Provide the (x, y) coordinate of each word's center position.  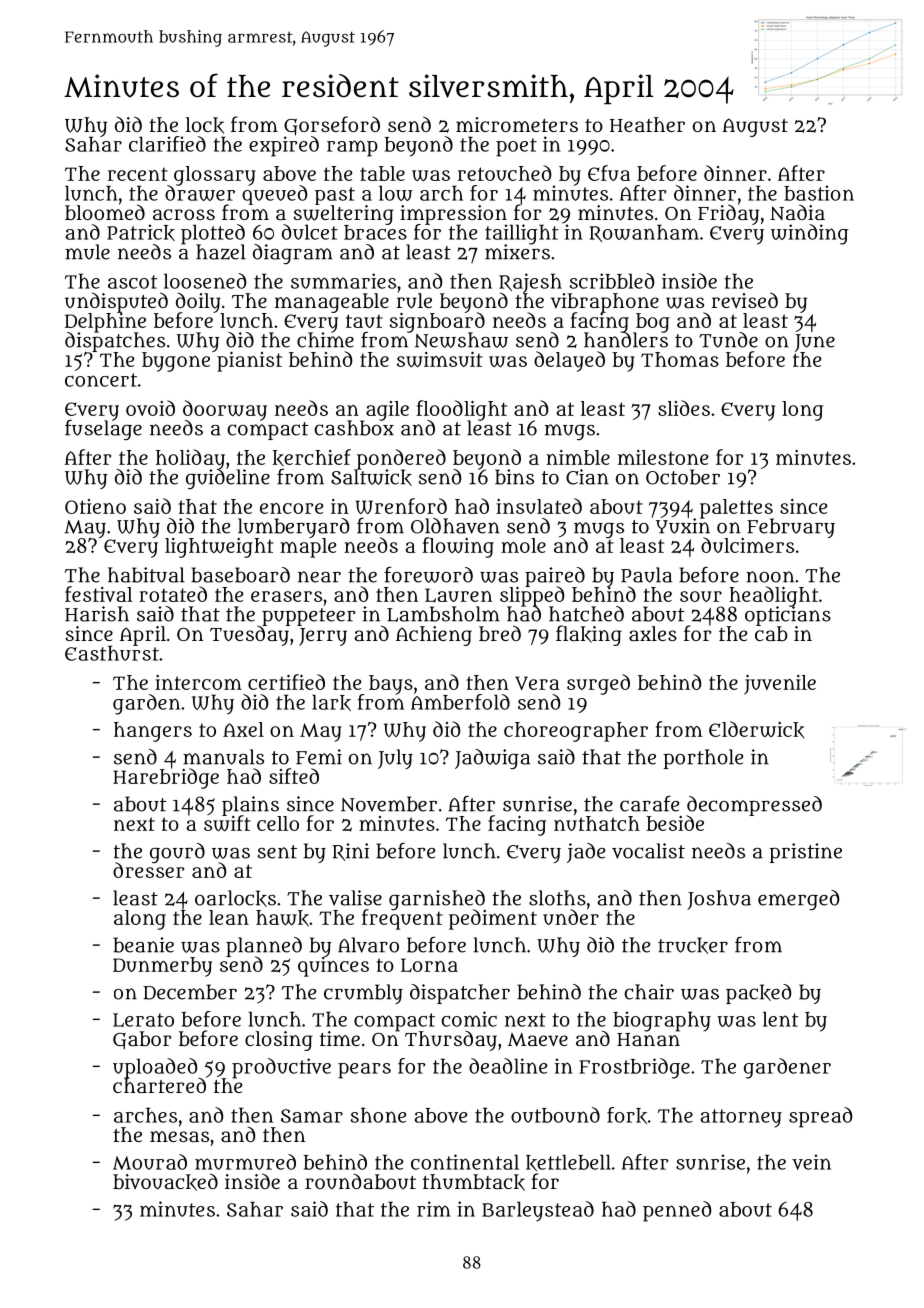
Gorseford (332, 126)
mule (87, 252)
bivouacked (165, 1182)
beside (675, 823)
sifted (294, 776)
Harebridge (166, 778)
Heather (647, 124)
